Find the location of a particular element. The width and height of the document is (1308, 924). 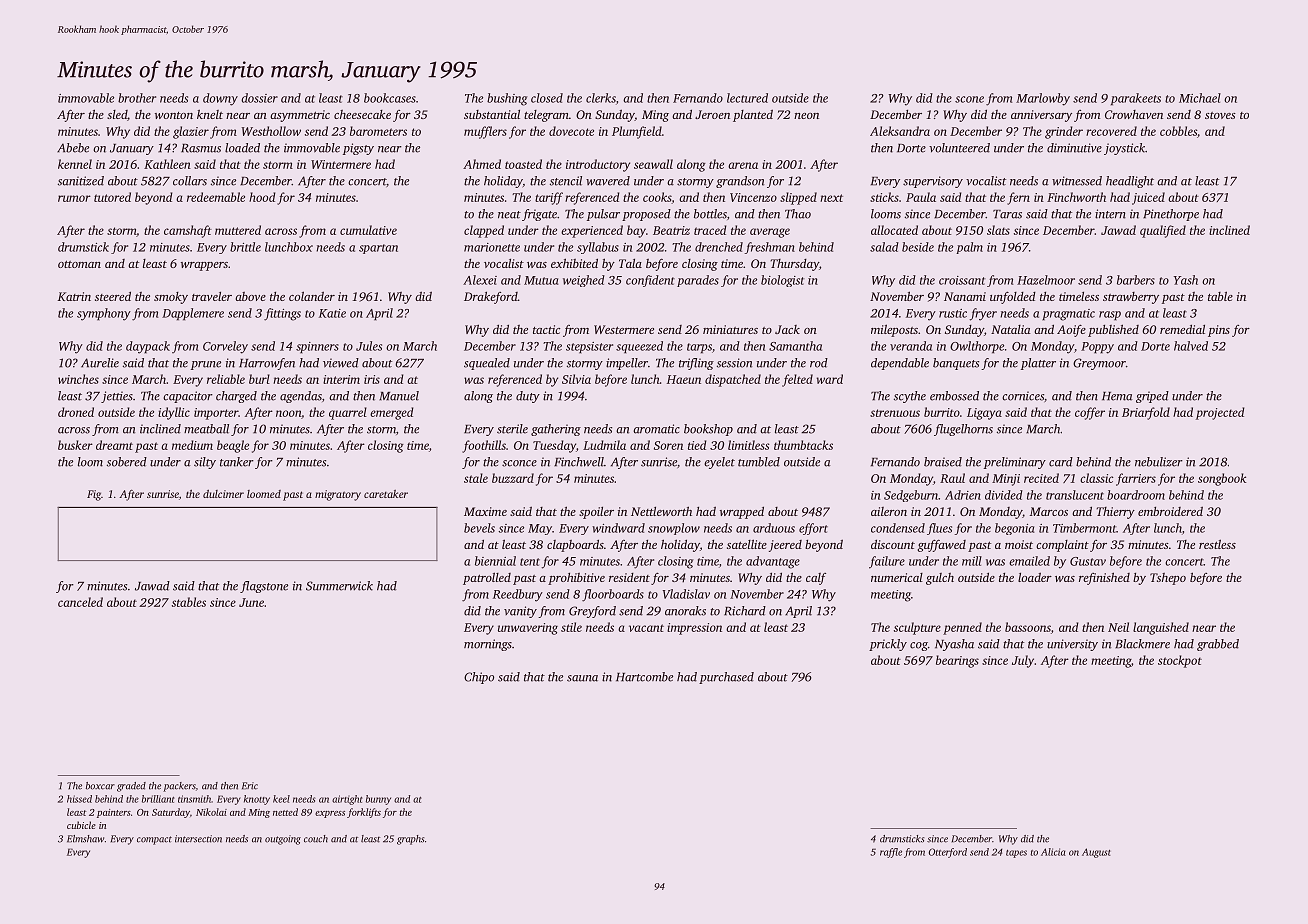

clerks is located at coordinates (601, 98).
